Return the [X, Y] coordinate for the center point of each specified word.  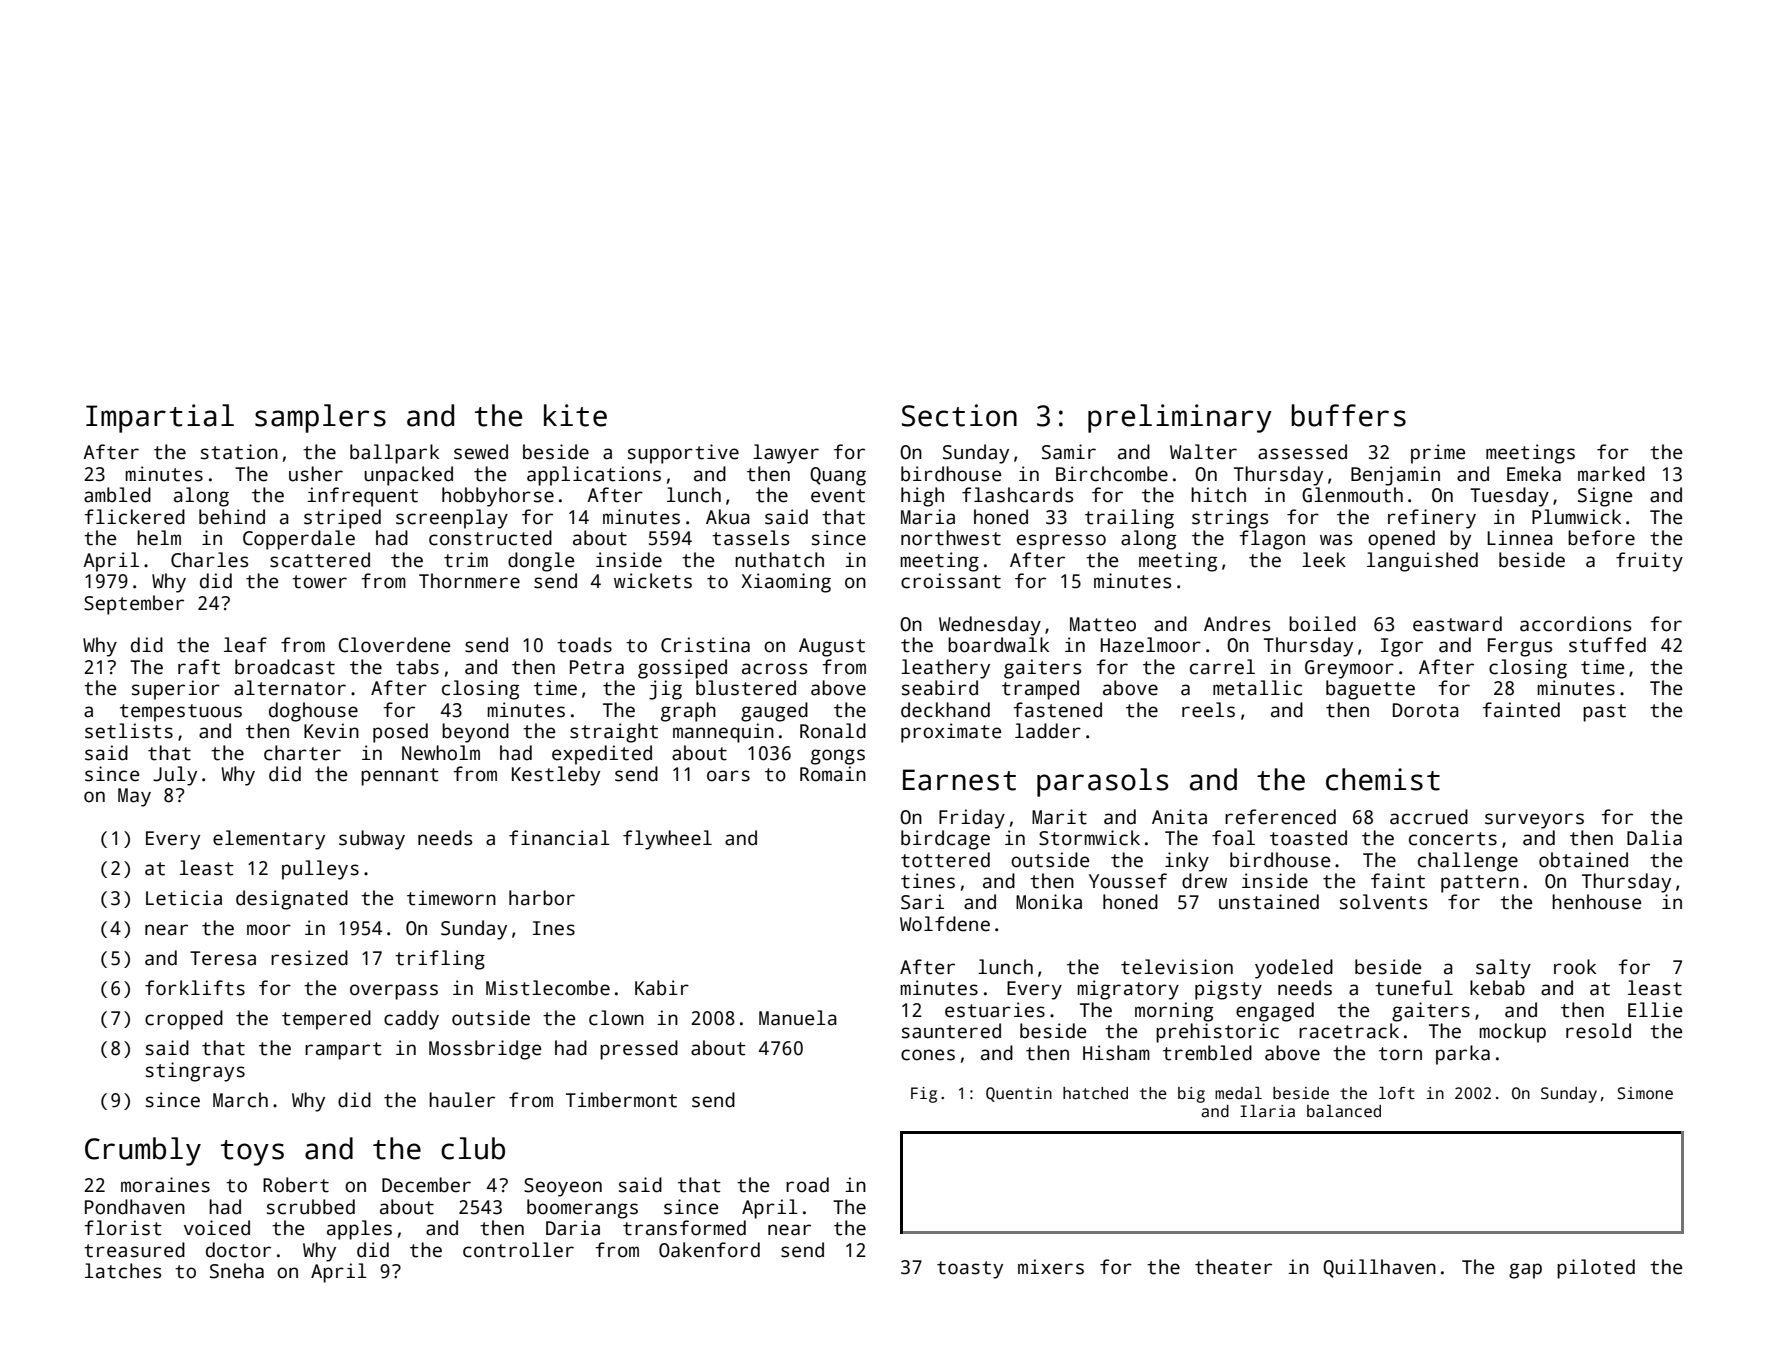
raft [199, 667]
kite [575, 415]
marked [1611, 474]
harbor [542, 898]
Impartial [160, 418]
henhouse [1597, 902]
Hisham [1116, 1053]
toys [252, 1153]
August [832, 647]
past [1604, 713]
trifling [440, 960]
